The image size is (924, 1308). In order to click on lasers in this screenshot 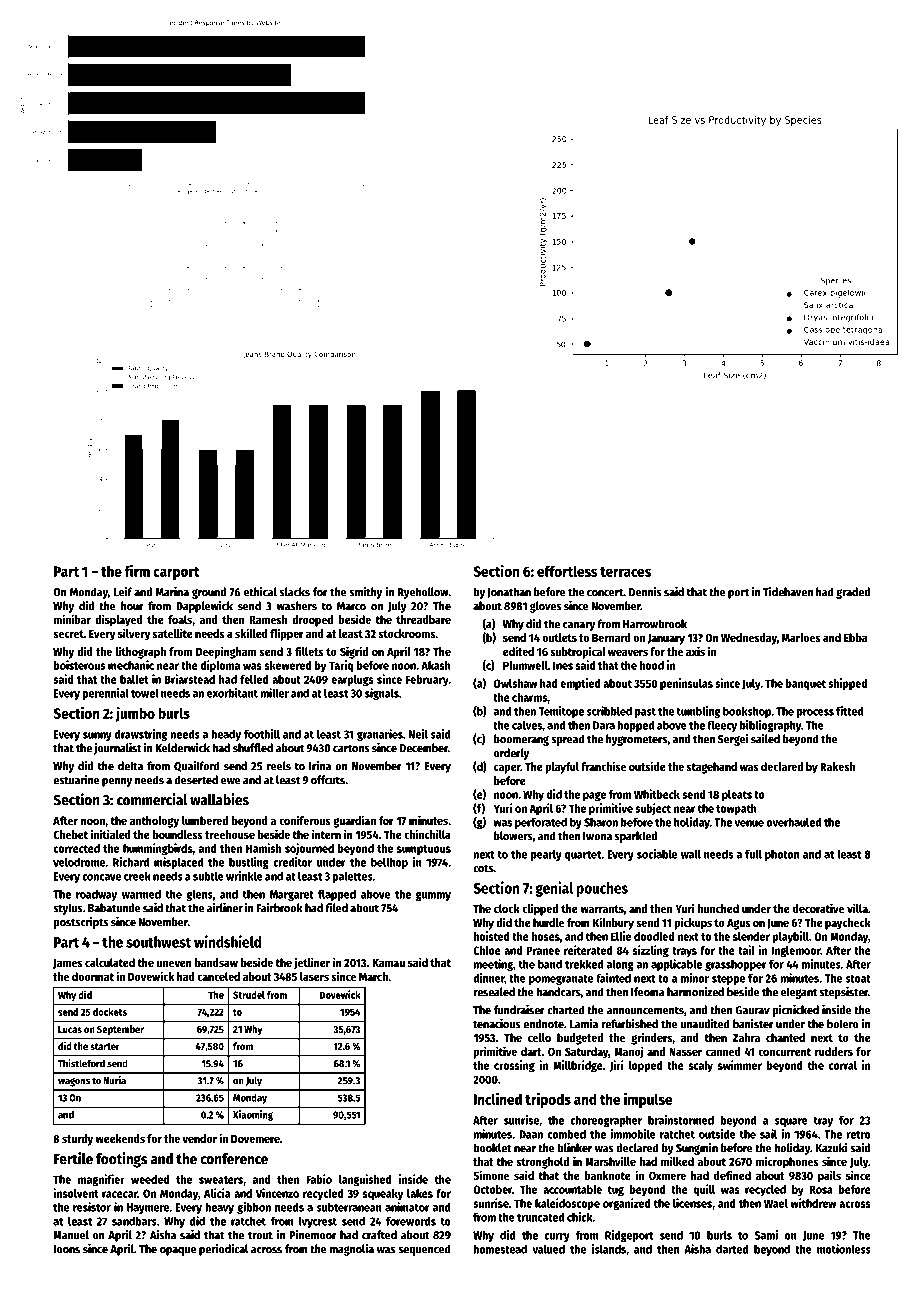, I will do `click(314, 976)`.
